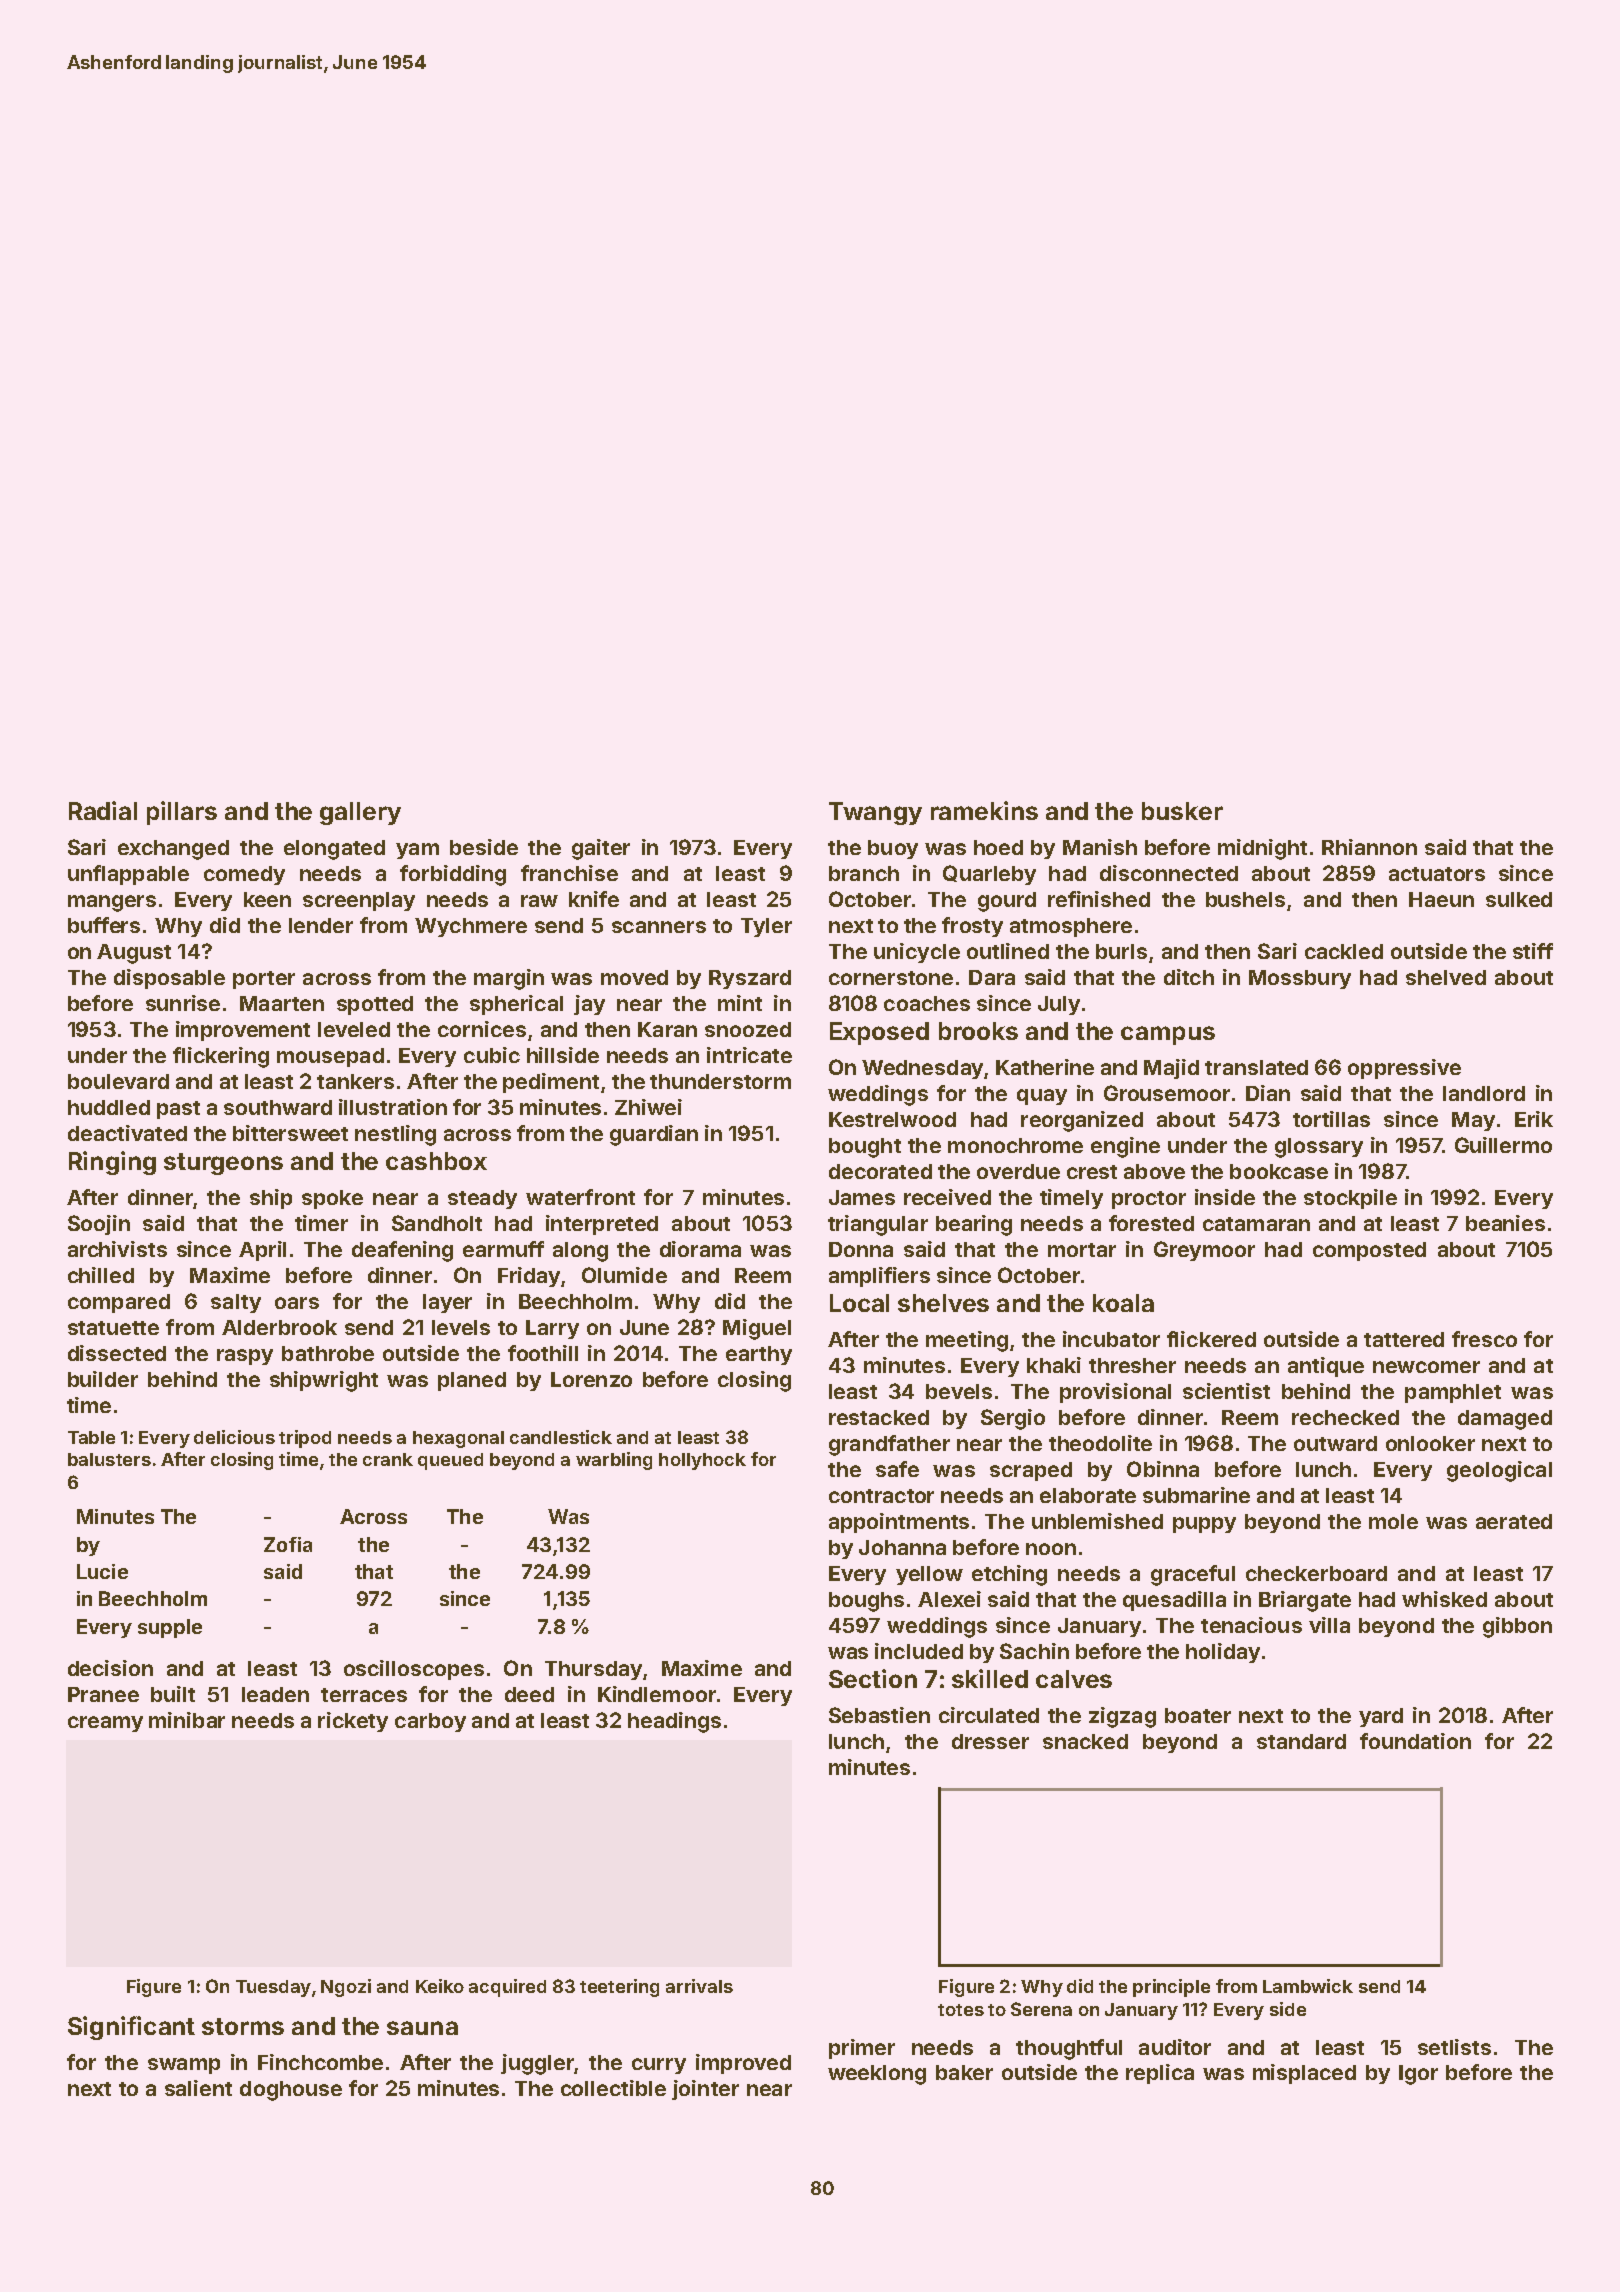  What do you see at coordinates (1182, 811) in the screenshot?
I see `busker` at bounding box center [1182, 811].
